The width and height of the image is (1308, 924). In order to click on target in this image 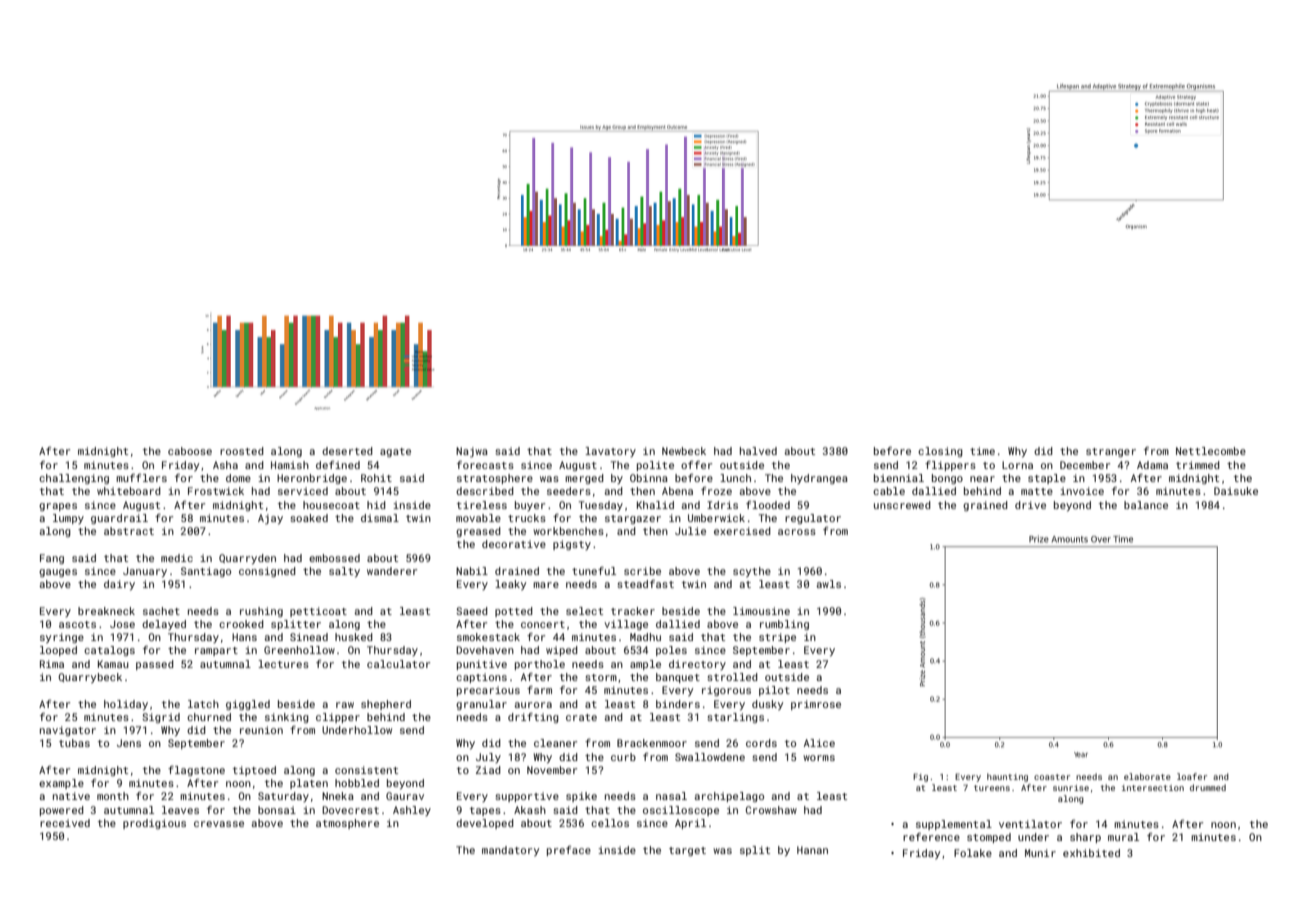, I will do `click(687, 851)`.
